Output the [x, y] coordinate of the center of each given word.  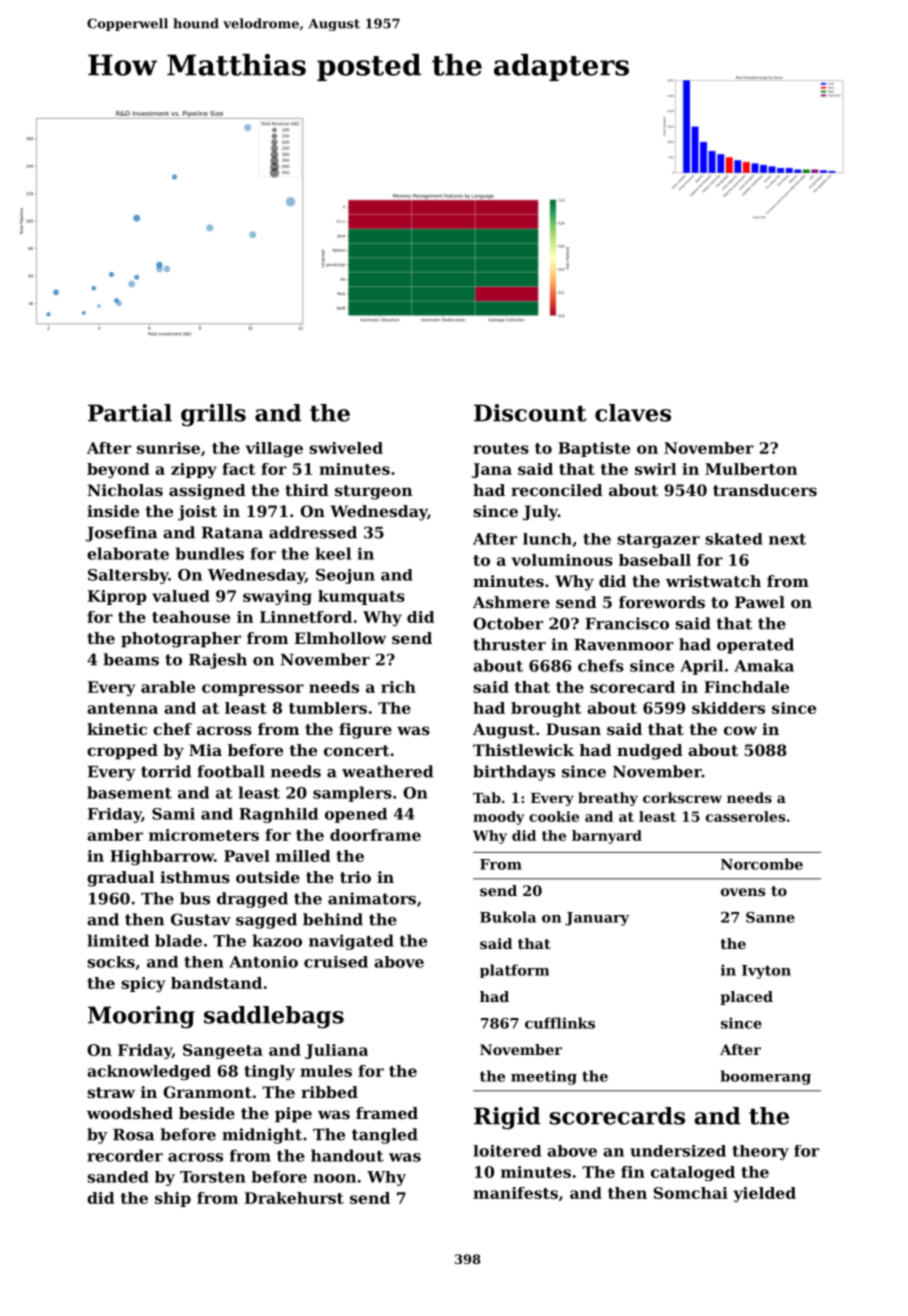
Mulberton [751, 469]
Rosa [133, 1135]
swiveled [346, 448]
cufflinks [560, 1023]
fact [239, 469]
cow [740, 730]
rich [398, 687]
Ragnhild [278, 815]
